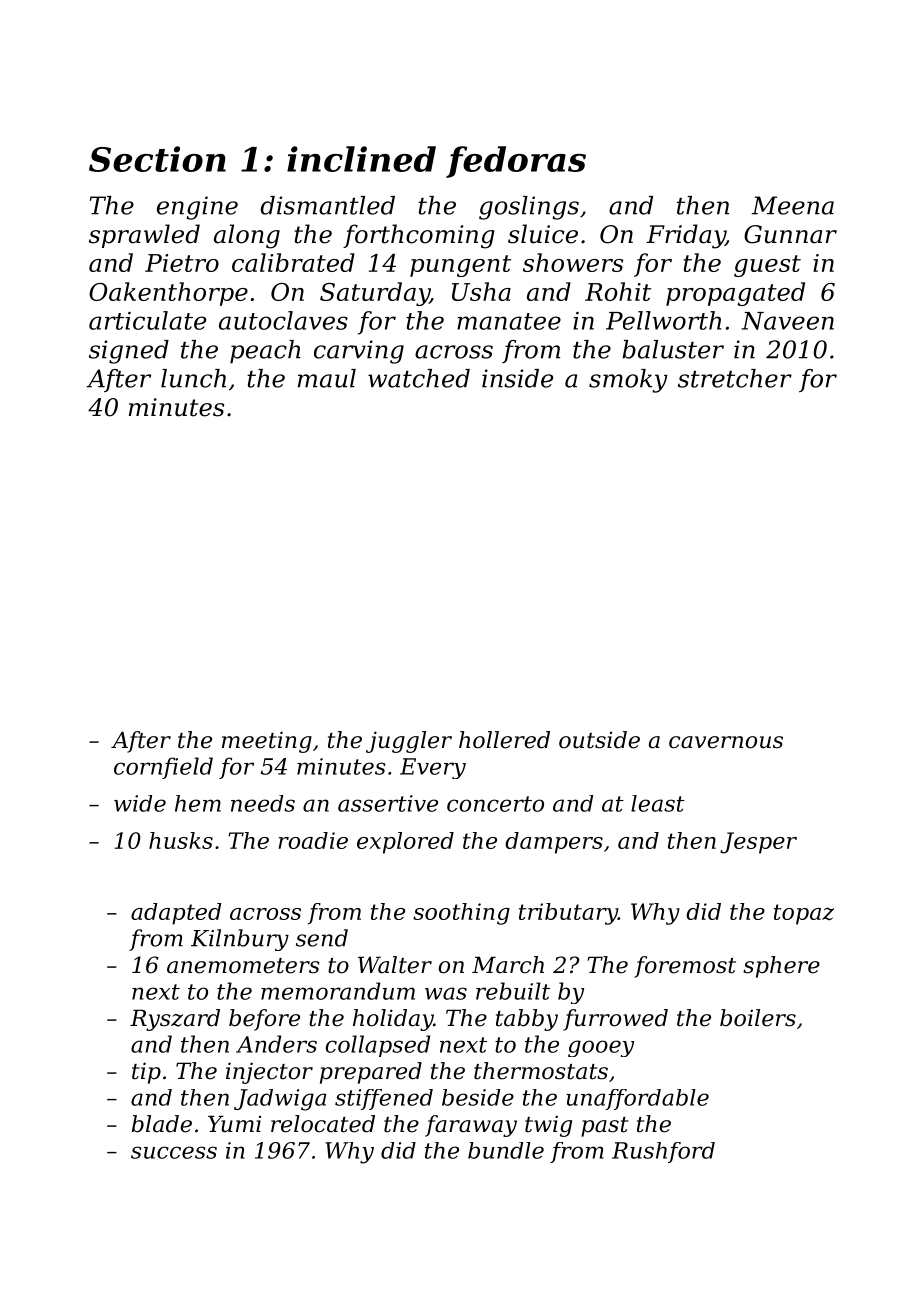 This screenshot has height=1311, width=924. What do you see at coordinates (543, 234) in the screenshot?
I see `sluice` at bounding box center [543, 234].
